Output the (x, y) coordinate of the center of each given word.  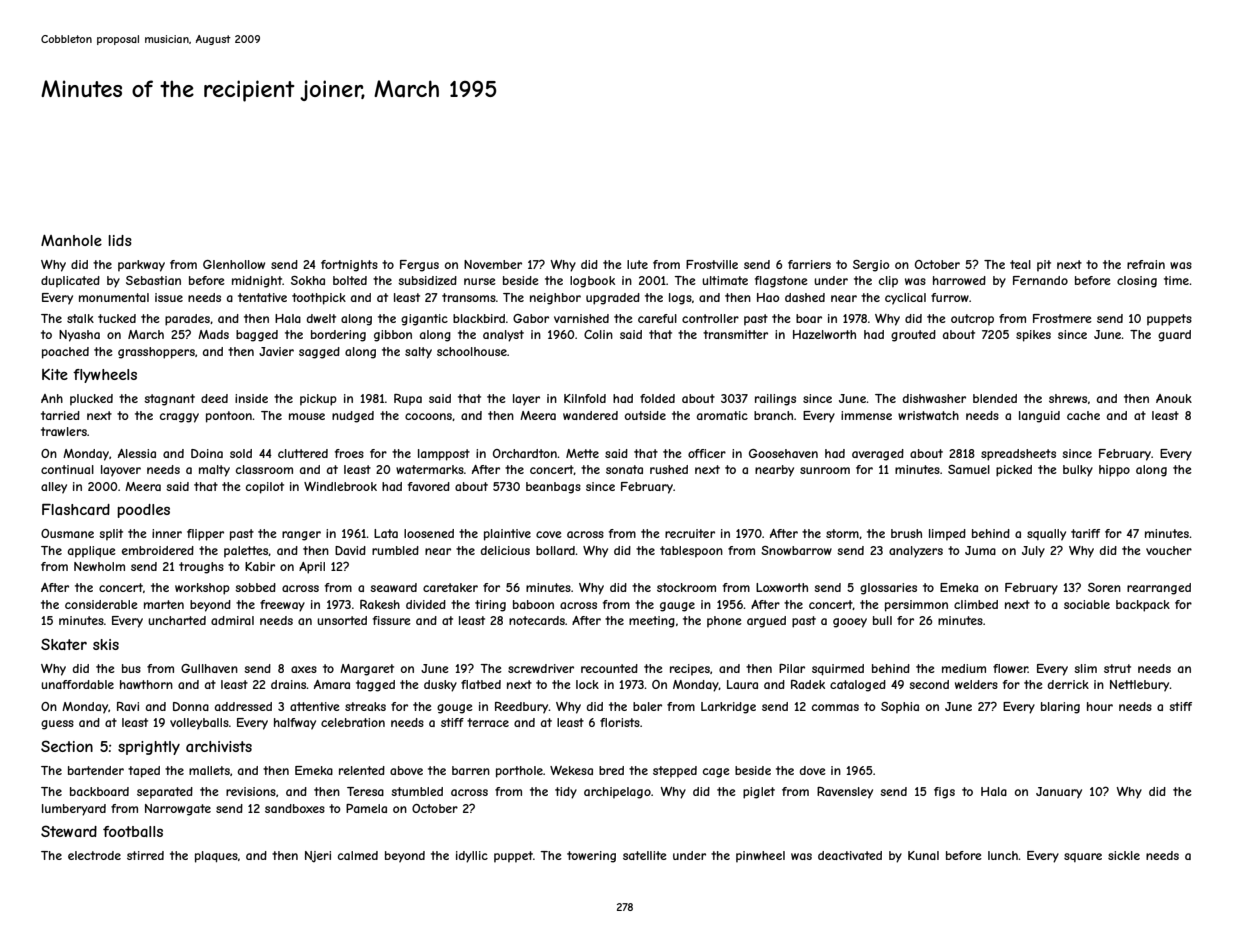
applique (92, 552)
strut (1117, 668)
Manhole (71, 240)
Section (67, 746)
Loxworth (782, 587)
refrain (1146, 264)
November (493, 264)
